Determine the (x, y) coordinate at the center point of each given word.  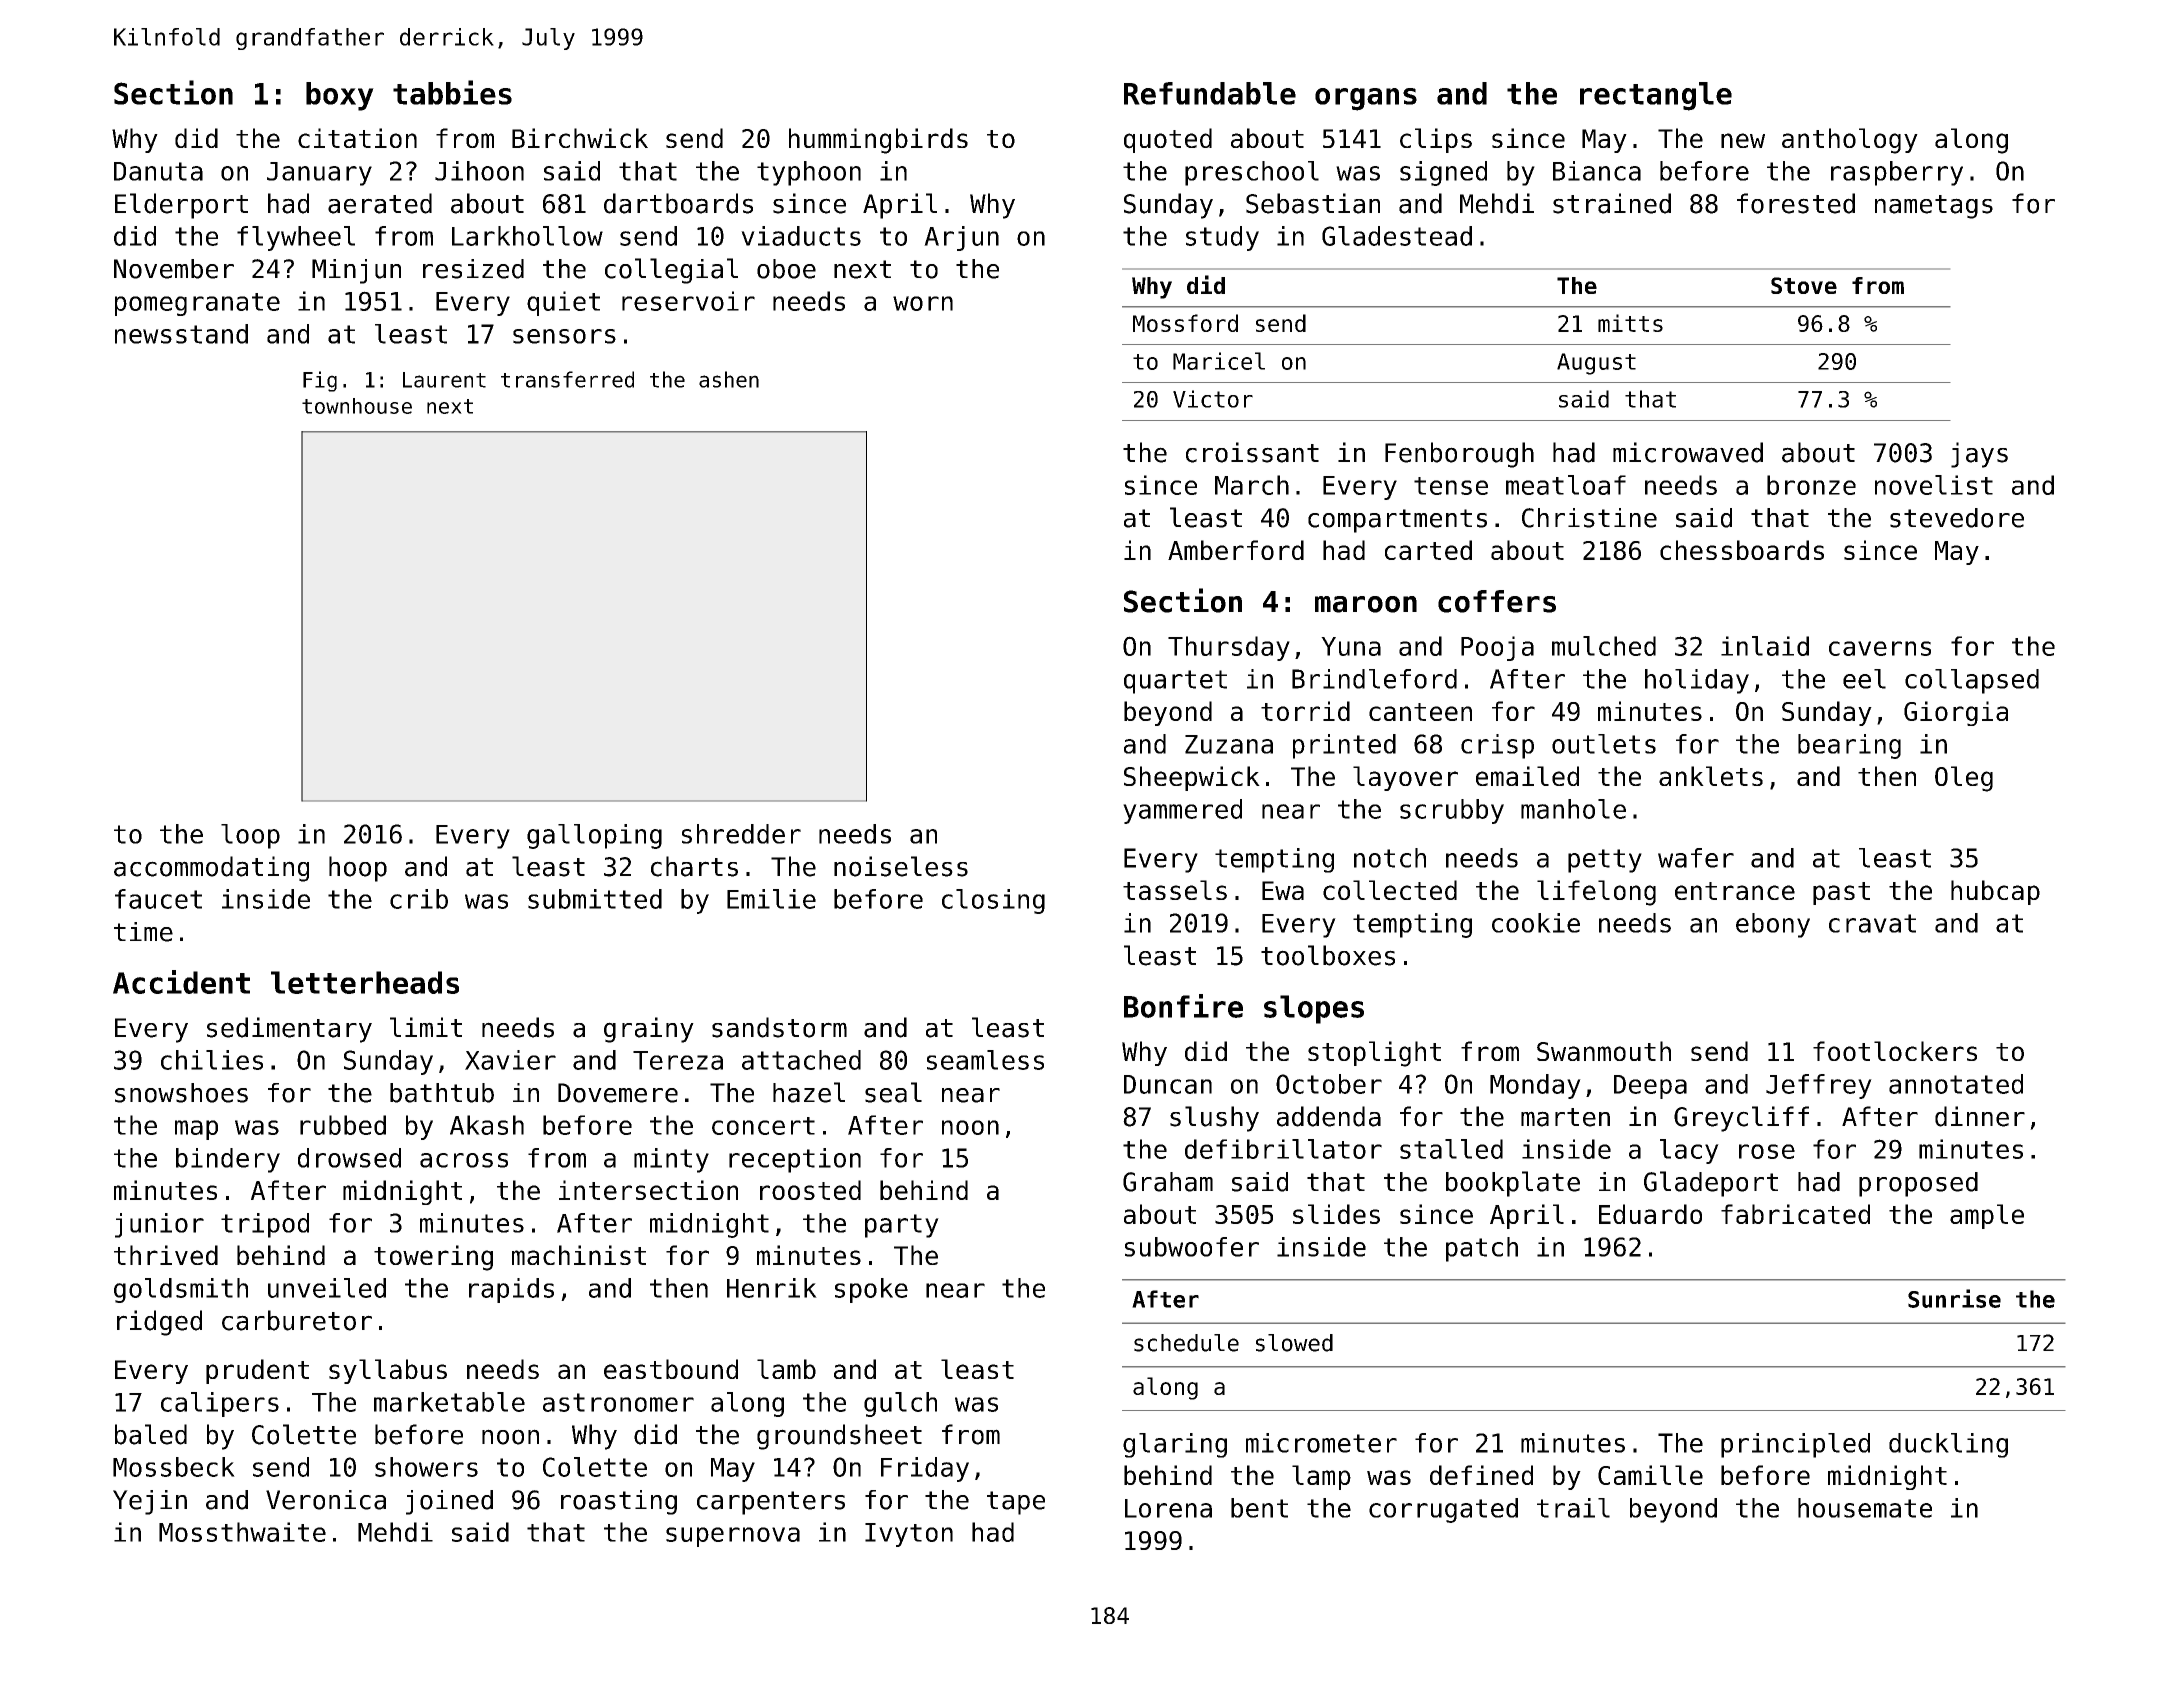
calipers (220, 1404)
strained (1612, 203)
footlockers (1895, 1051)
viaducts (801, 236)
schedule (1186, 1343)
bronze (1811, 485)
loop (250, 836)
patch (1482, 1249)
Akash (487, 1125)
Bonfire (1183, 1006)
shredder (741, 834)
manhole (1573, 809)
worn (923, 303)
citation (357, 138)
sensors (564, 336)
